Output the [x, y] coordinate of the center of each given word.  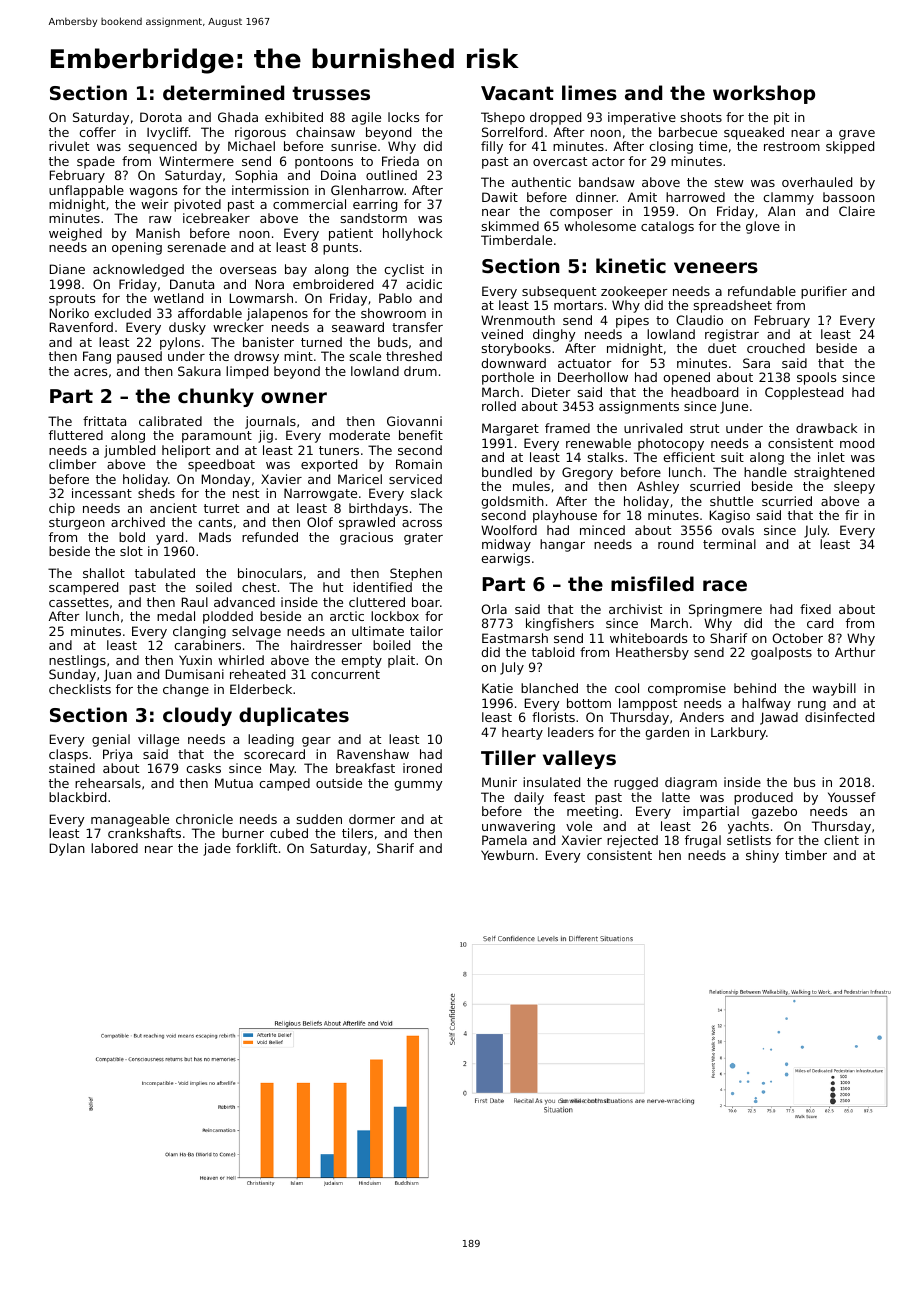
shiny [762, 856]
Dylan [67, 849]
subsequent [559, 292]
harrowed [695, 197]
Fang [97, 357]
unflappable [86, 191]
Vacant [517, 93]
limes [589, 93]
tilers [357, 833]
